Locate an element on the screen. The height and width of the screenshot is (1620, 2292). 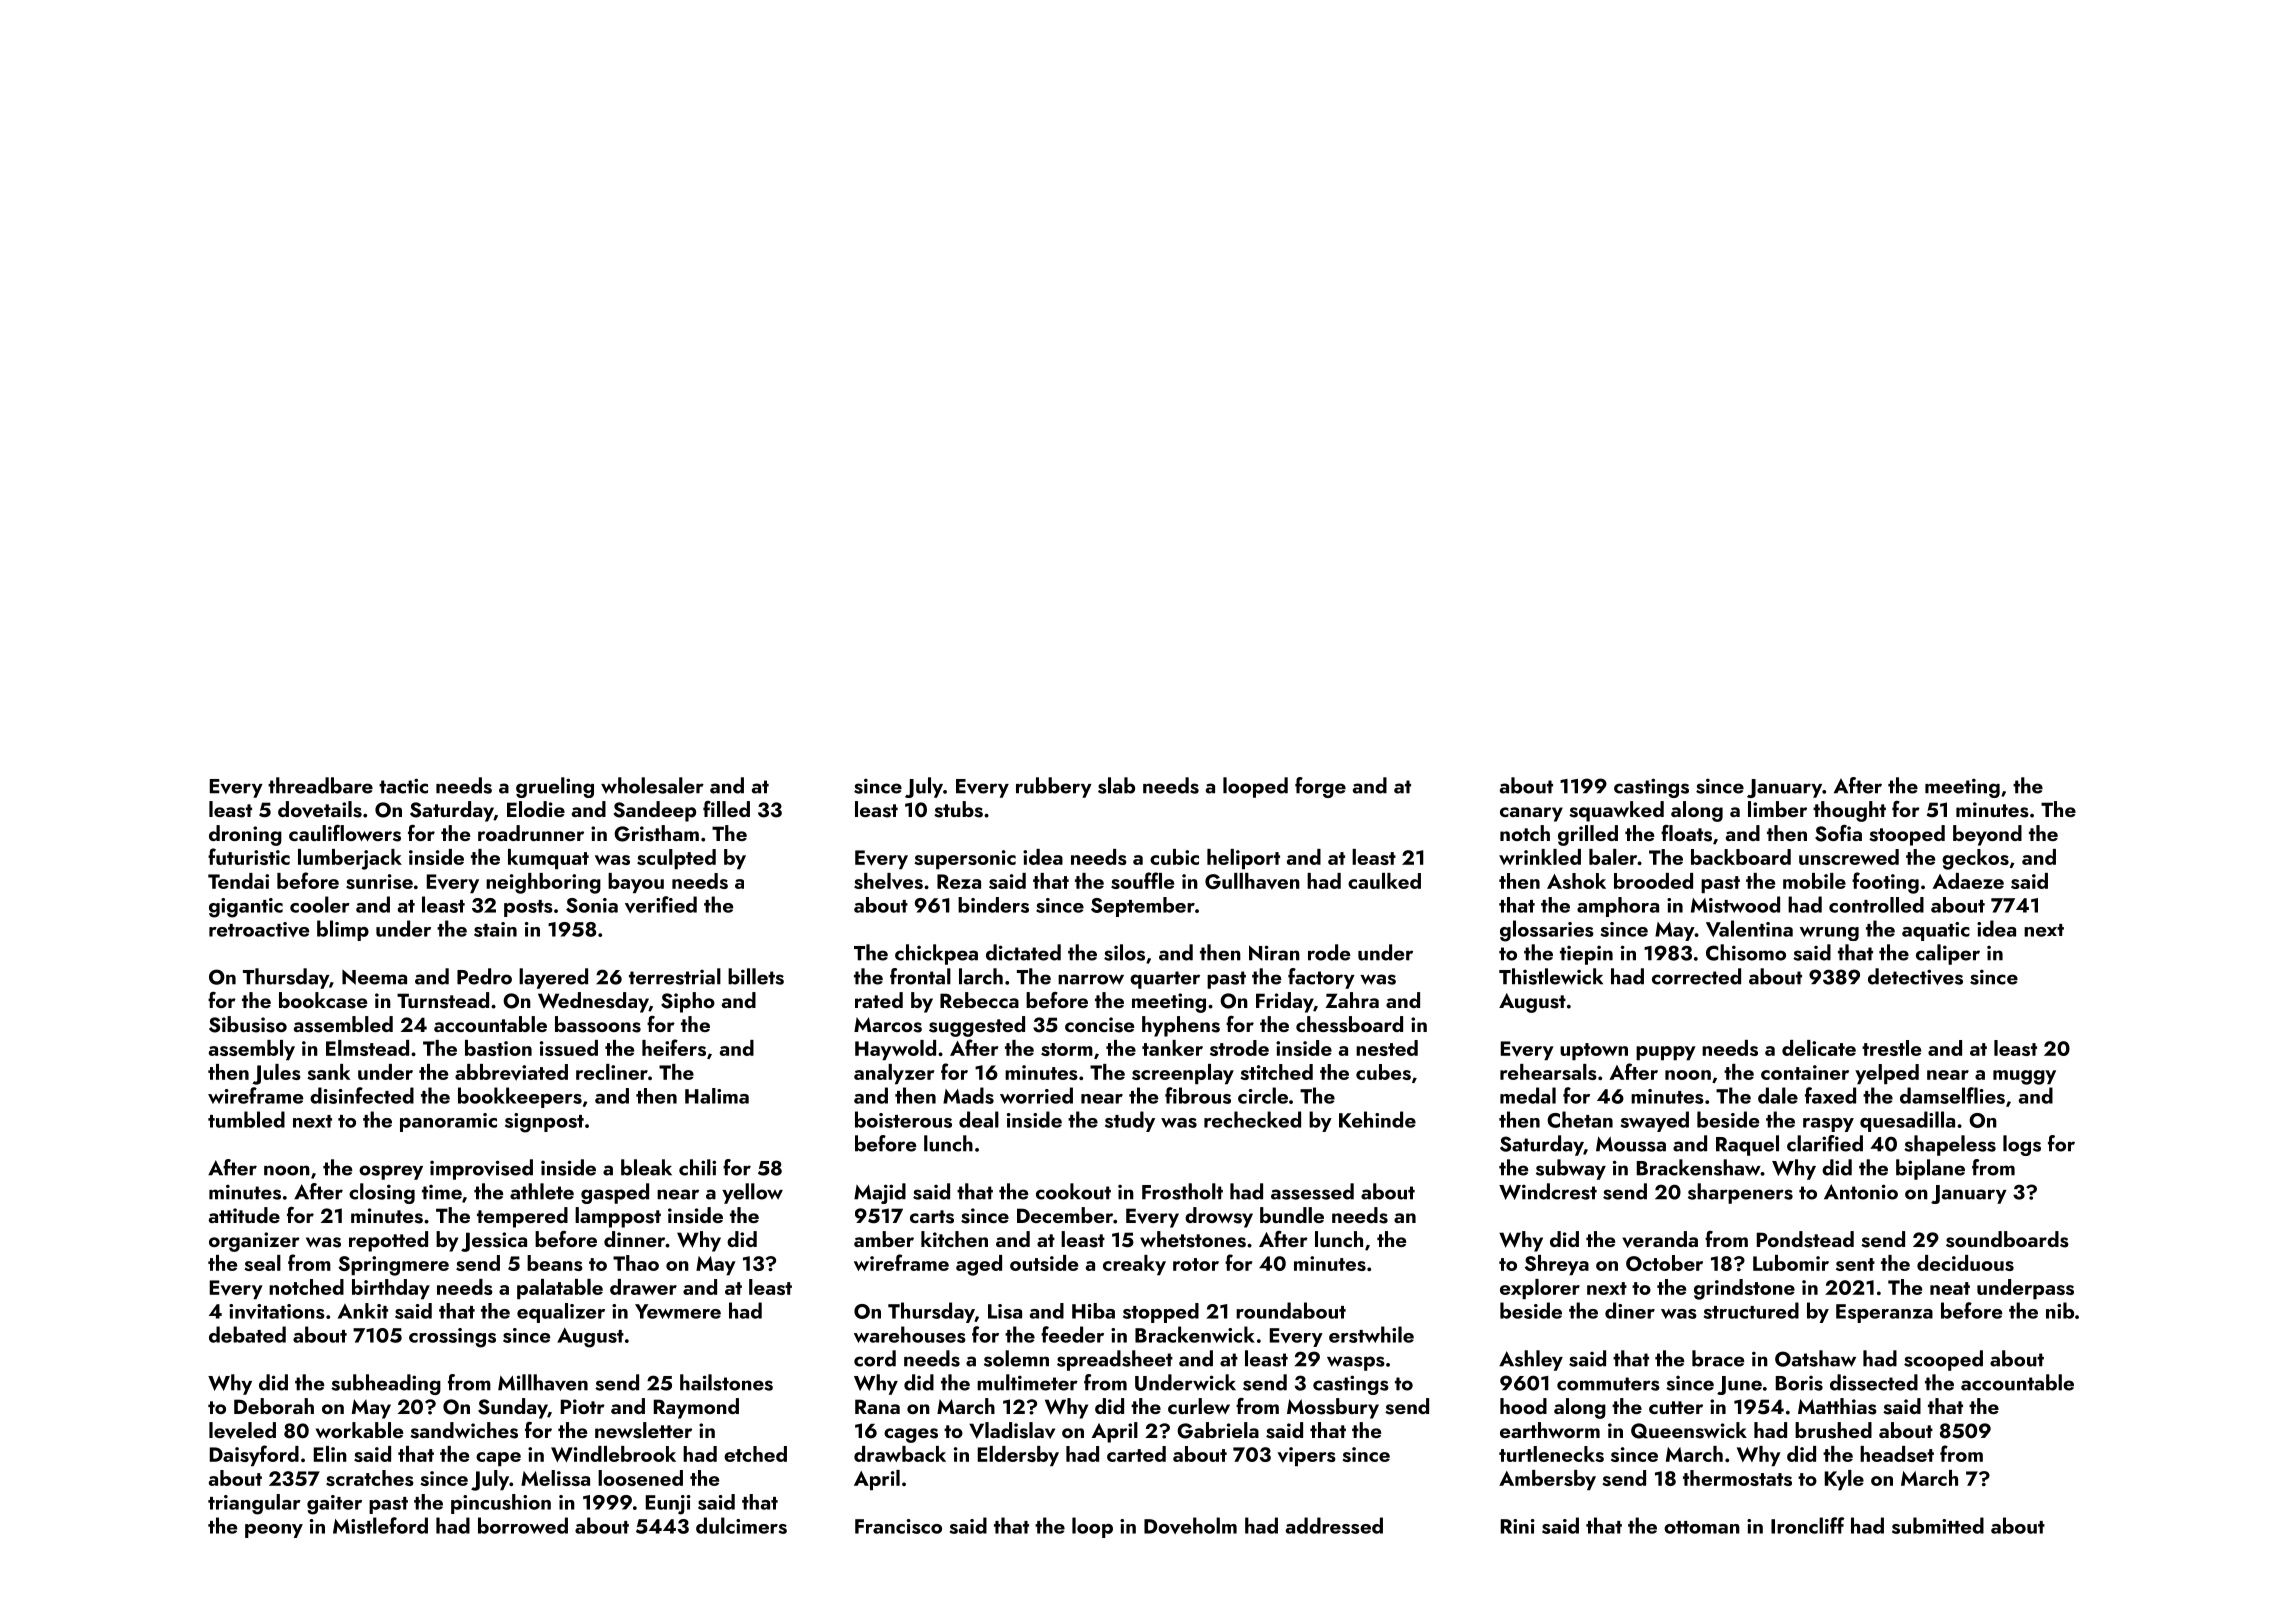
brace is located at coordinates (1718, 1358).
